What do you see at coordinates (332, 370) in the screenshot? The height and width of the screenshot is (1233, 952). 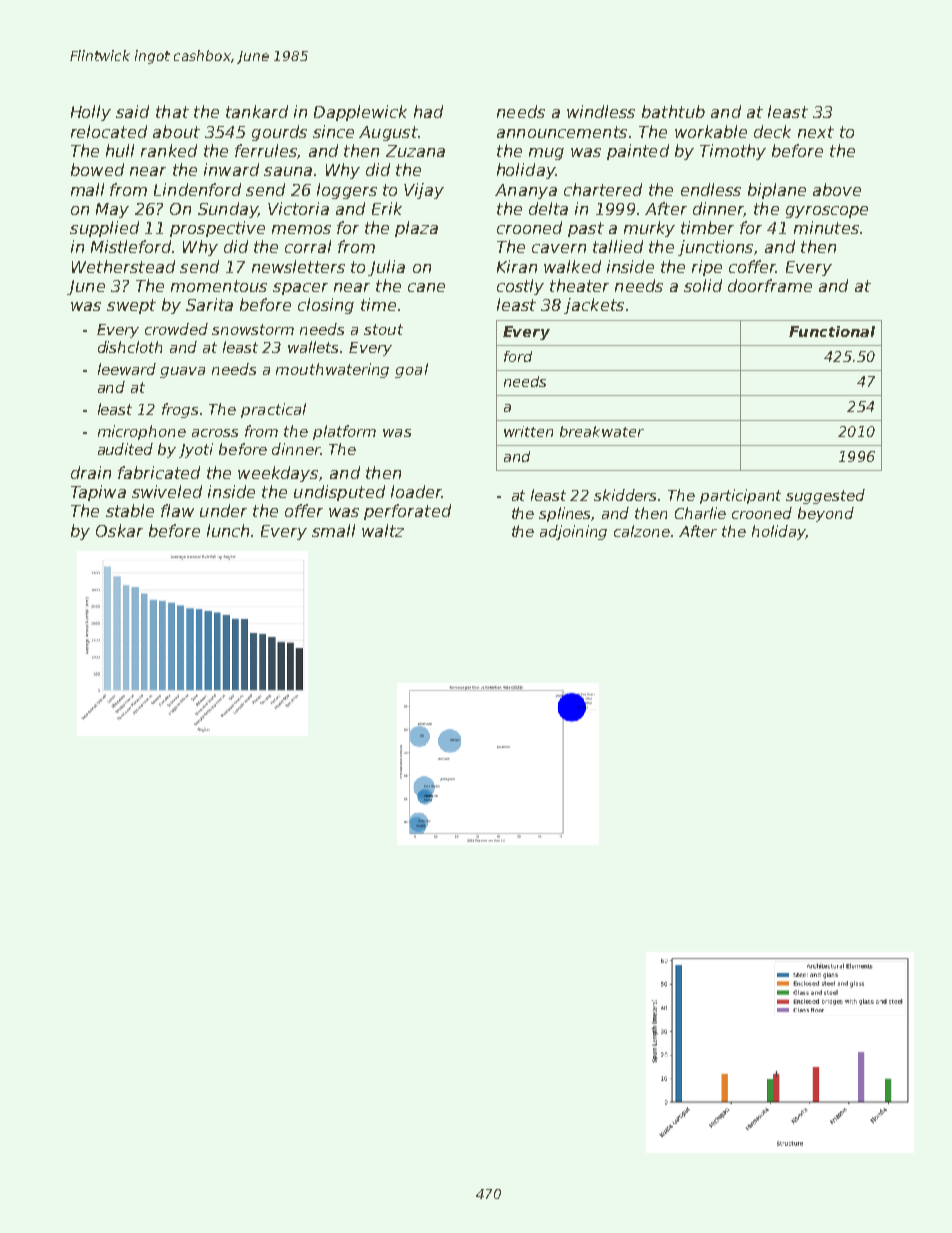 I see `mouthwatering` at bounding box center [332, 370].
